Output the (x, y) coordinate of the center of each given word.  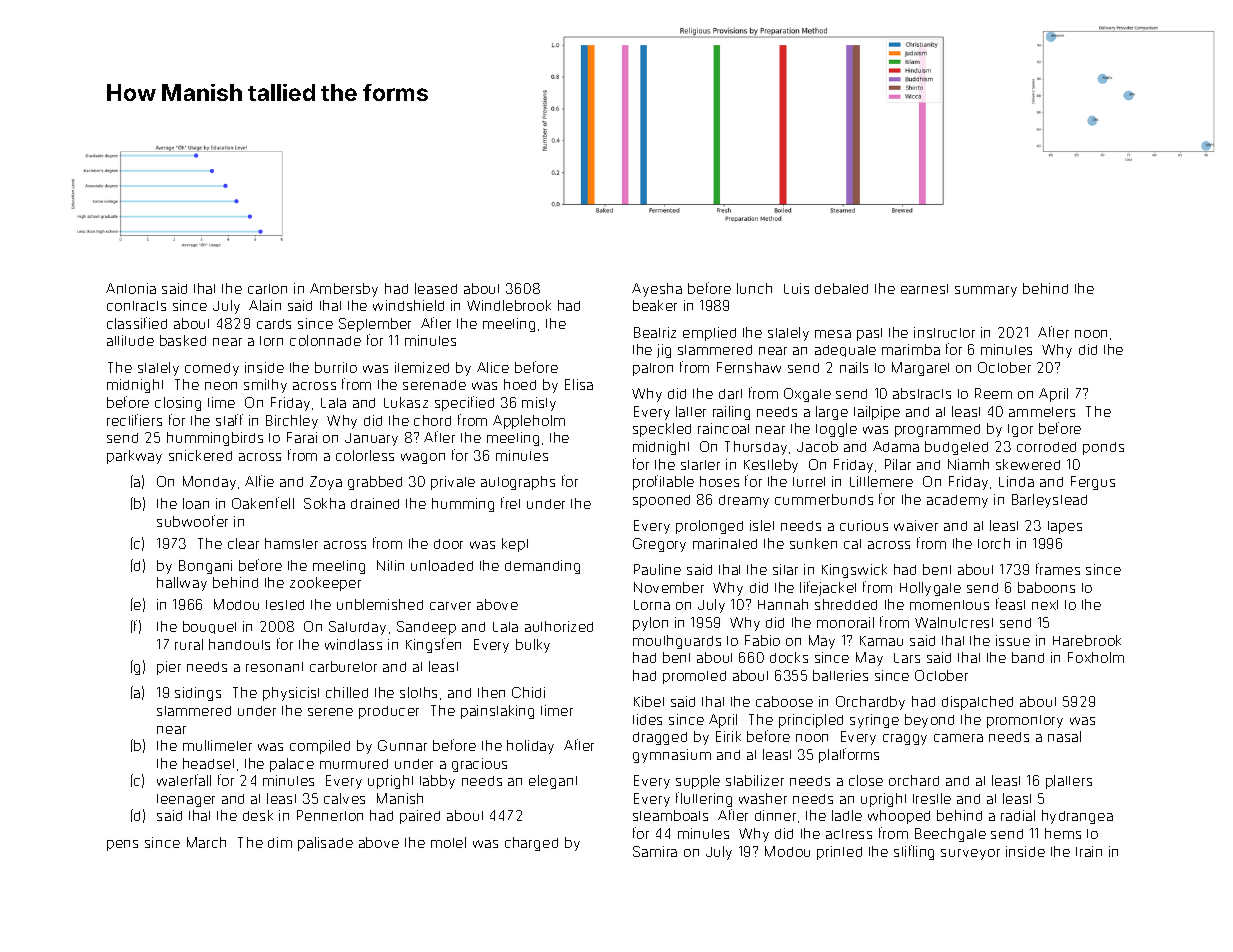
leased (436, 288)
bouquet (209, 627)
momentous (949, 605)
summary (986, 291)
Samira (655, 851)
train (1089, 851)
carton (267, 289)
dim (280, 842)
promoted (694, 677)
